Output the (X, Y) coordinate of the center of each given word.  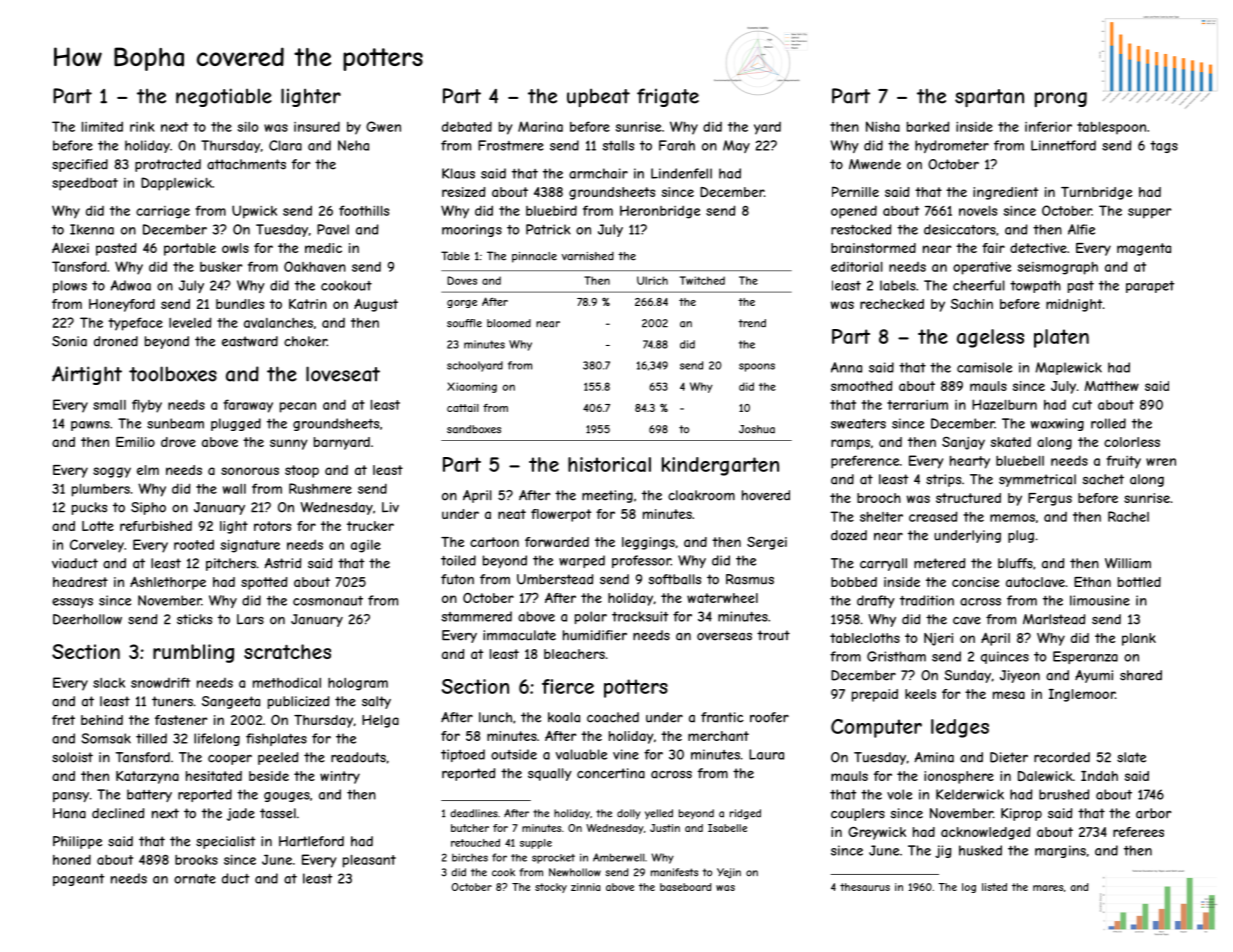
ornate (195, 879)
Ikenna (92, 229)
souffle (464, 323)
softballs (674, 579)
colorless (1132, 442)
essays (72, 603)
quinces (1005, 657)
